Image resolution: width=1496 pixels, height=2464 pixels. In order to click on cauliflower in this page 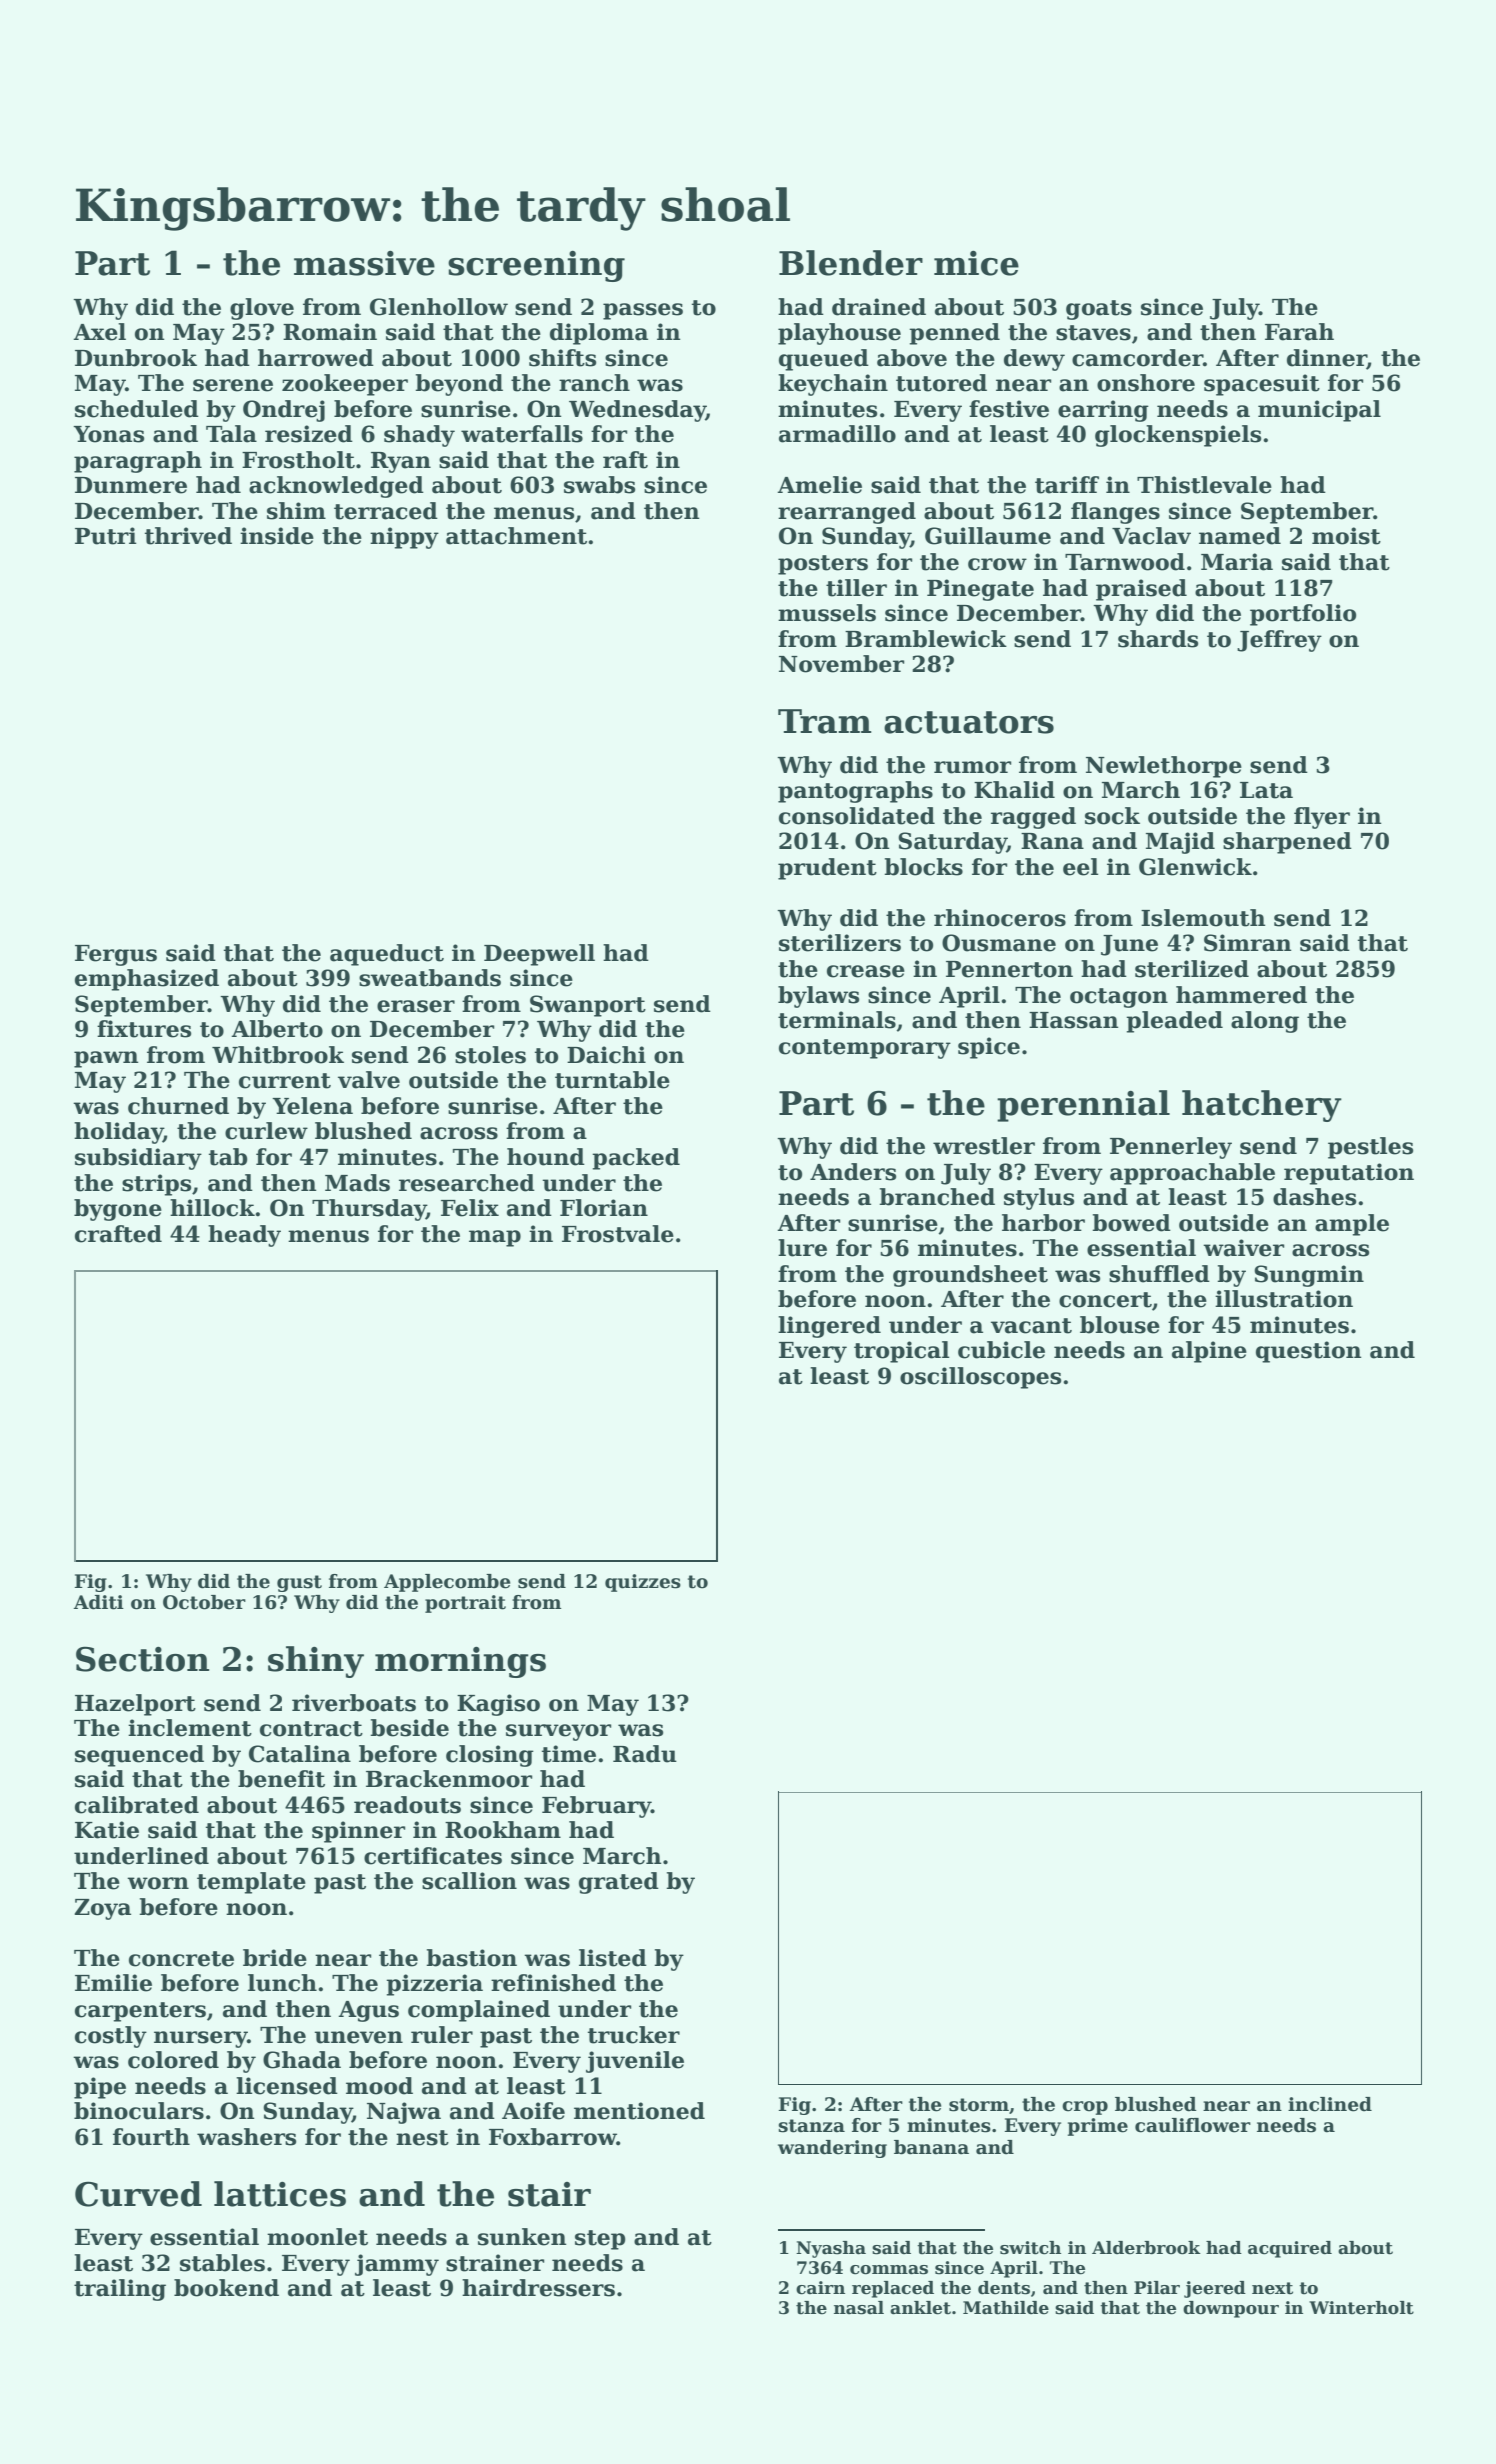, I will do `click(1193, 2125)`.
